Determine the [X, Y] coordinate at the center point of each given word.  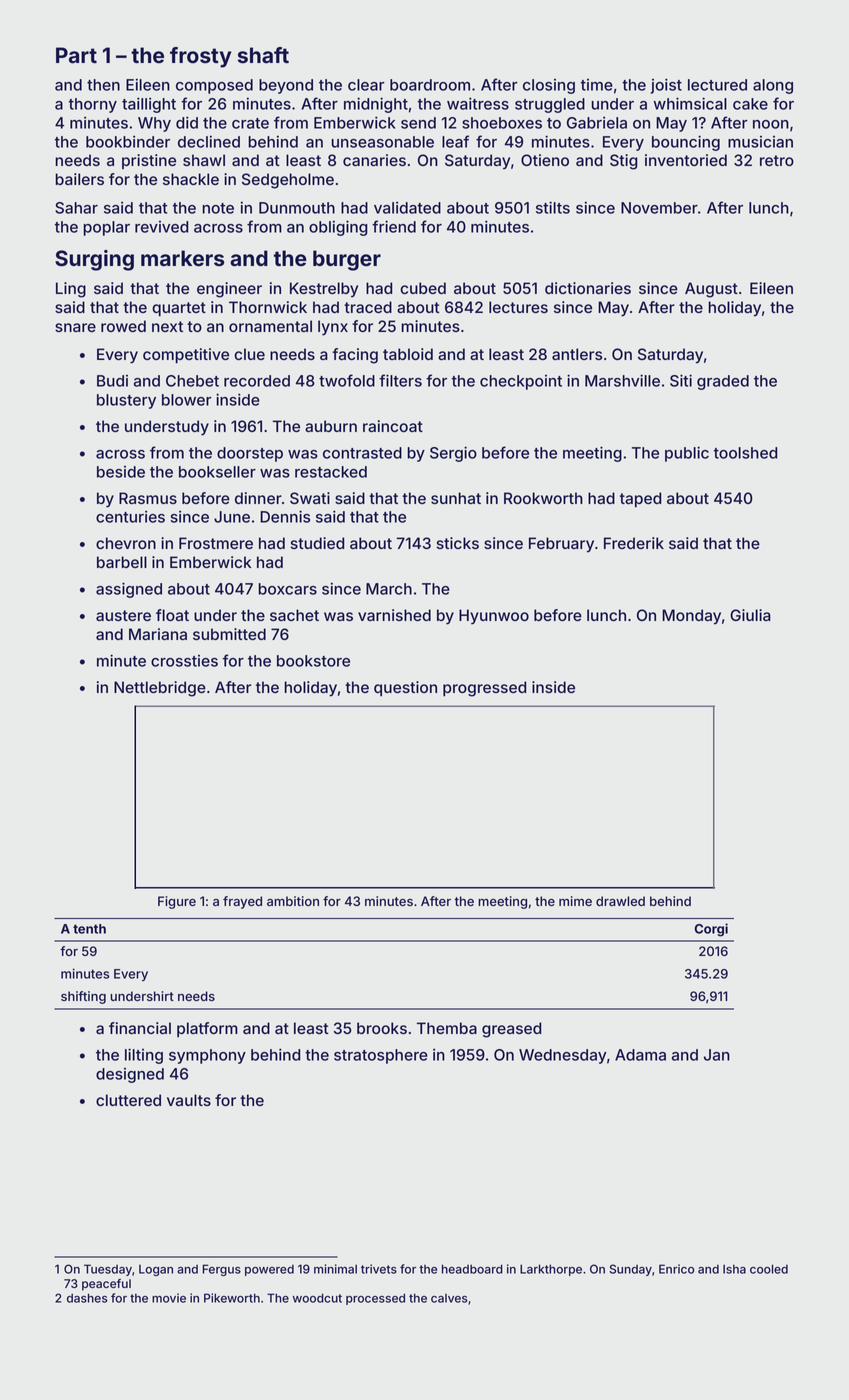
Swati [310, 498]
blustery [126, 401]
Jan [717, 1055]
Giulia [750, 615]
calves [449, 1298]
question [405, 688]
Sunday [630, 1270]
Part [76, 55]
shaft [263, 55]
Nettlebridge [160, 689]
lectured [717, 85]
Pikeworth [232, 1298]
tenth [89, 929]
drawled [620, 901]
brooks [382, 1028]
